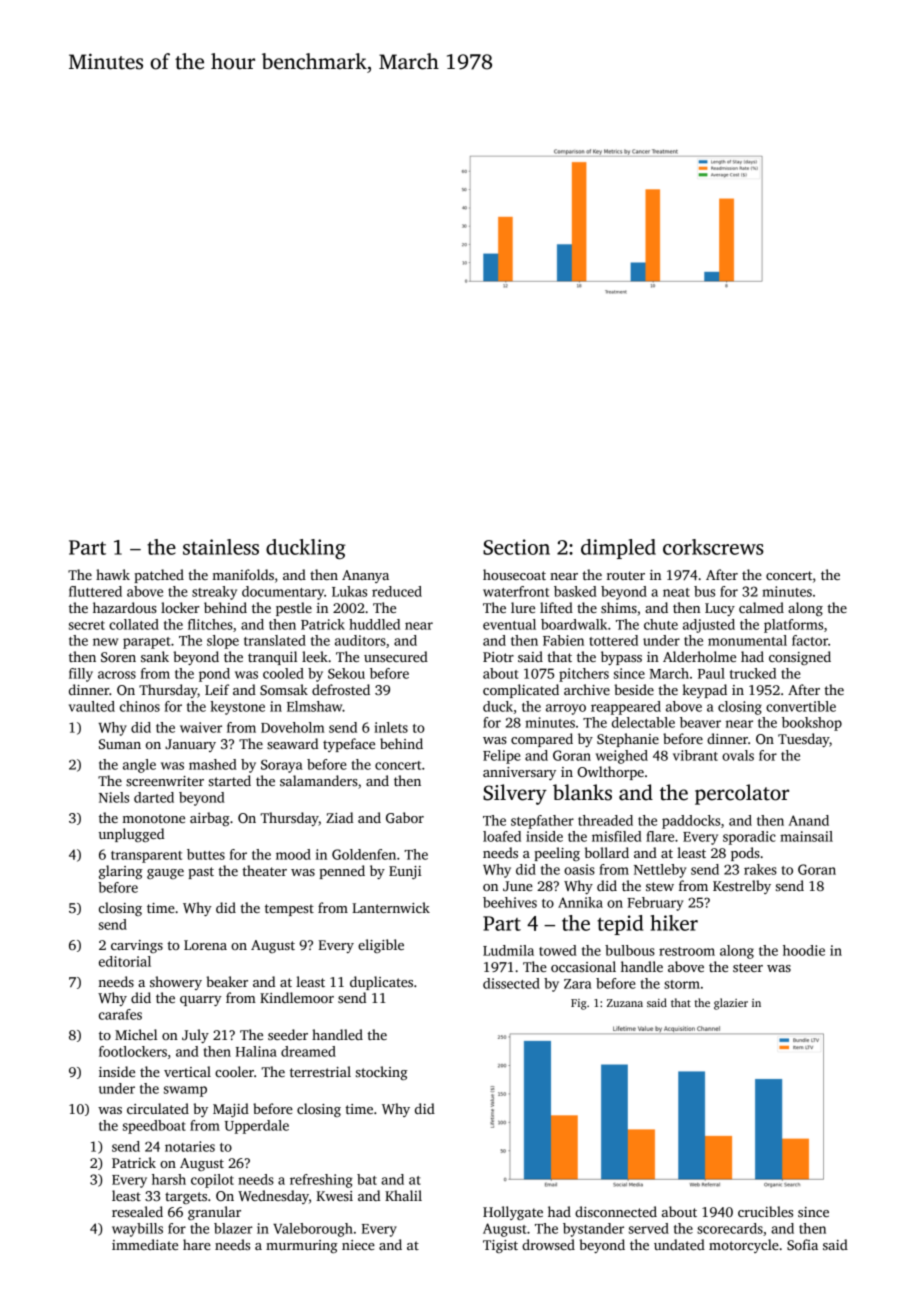 This document has width=918, height=1304. Describe the element at coordinates (584, 675) in the document. I see `pitchers` at that location.
